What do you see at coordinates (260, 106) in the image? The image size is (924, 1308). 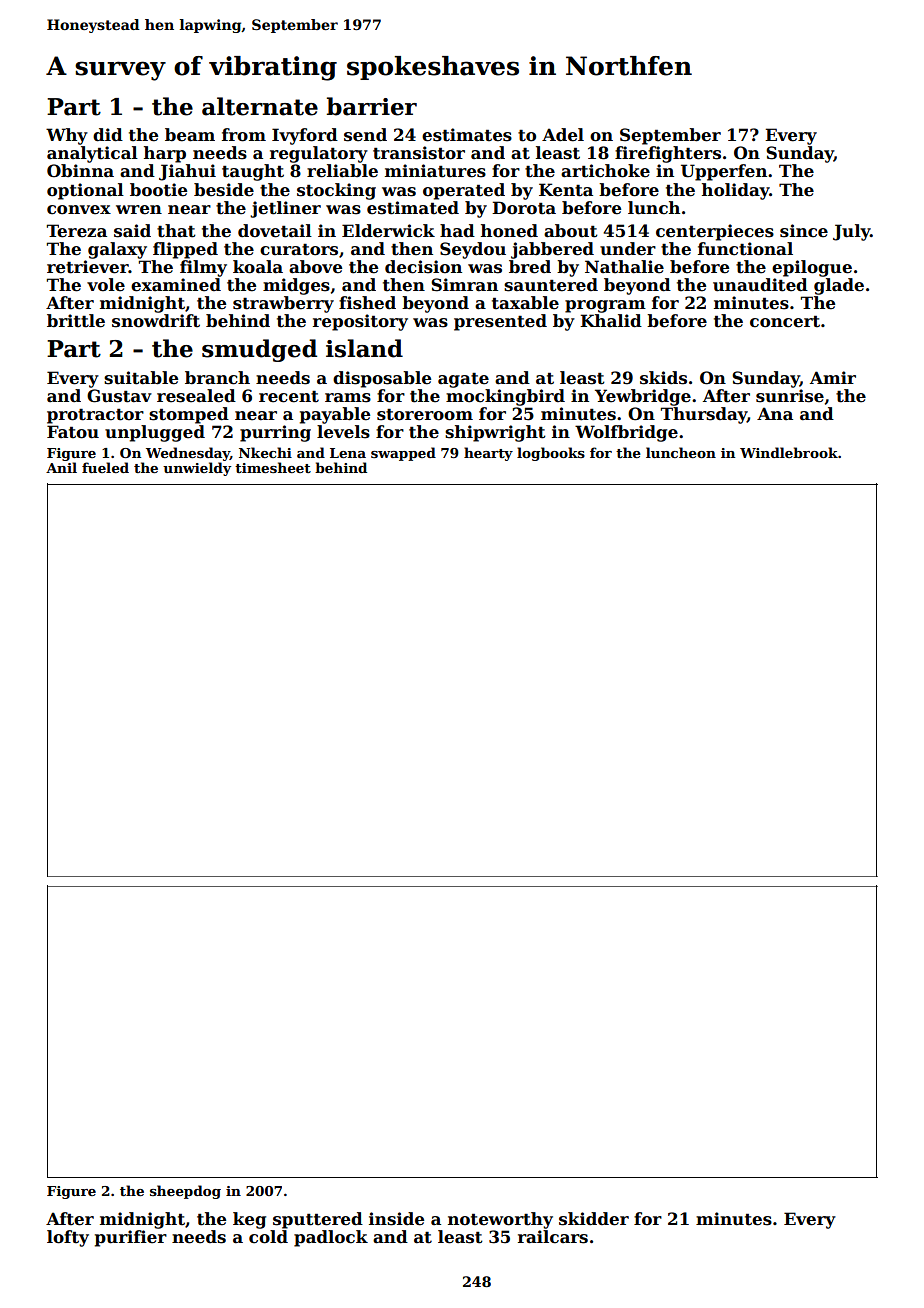 I see `alternate` at bounding box center [260, 106].
